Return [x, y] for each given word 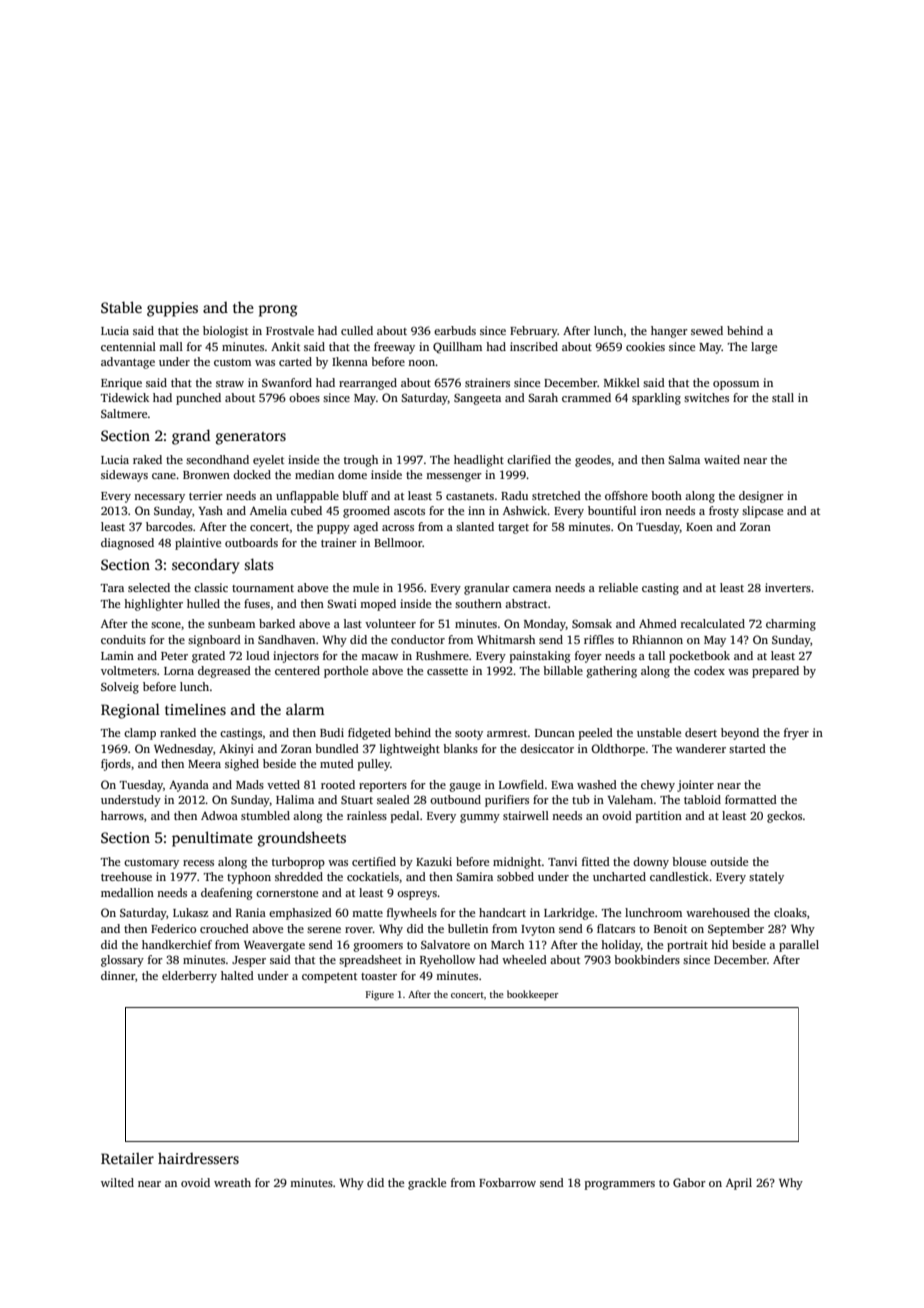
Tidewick [125, 397]
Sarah [543, 397]
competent [329, 978]
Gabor [689, 1182]
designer [761, 497]
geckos [784, 817]
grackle [427, 1184]
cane [164, 476]
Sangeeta [477, 399]
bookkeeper [533, 995]
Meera [204, 764]
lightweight [410, 750]
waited [722, 459]
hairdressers [198, 1158]
